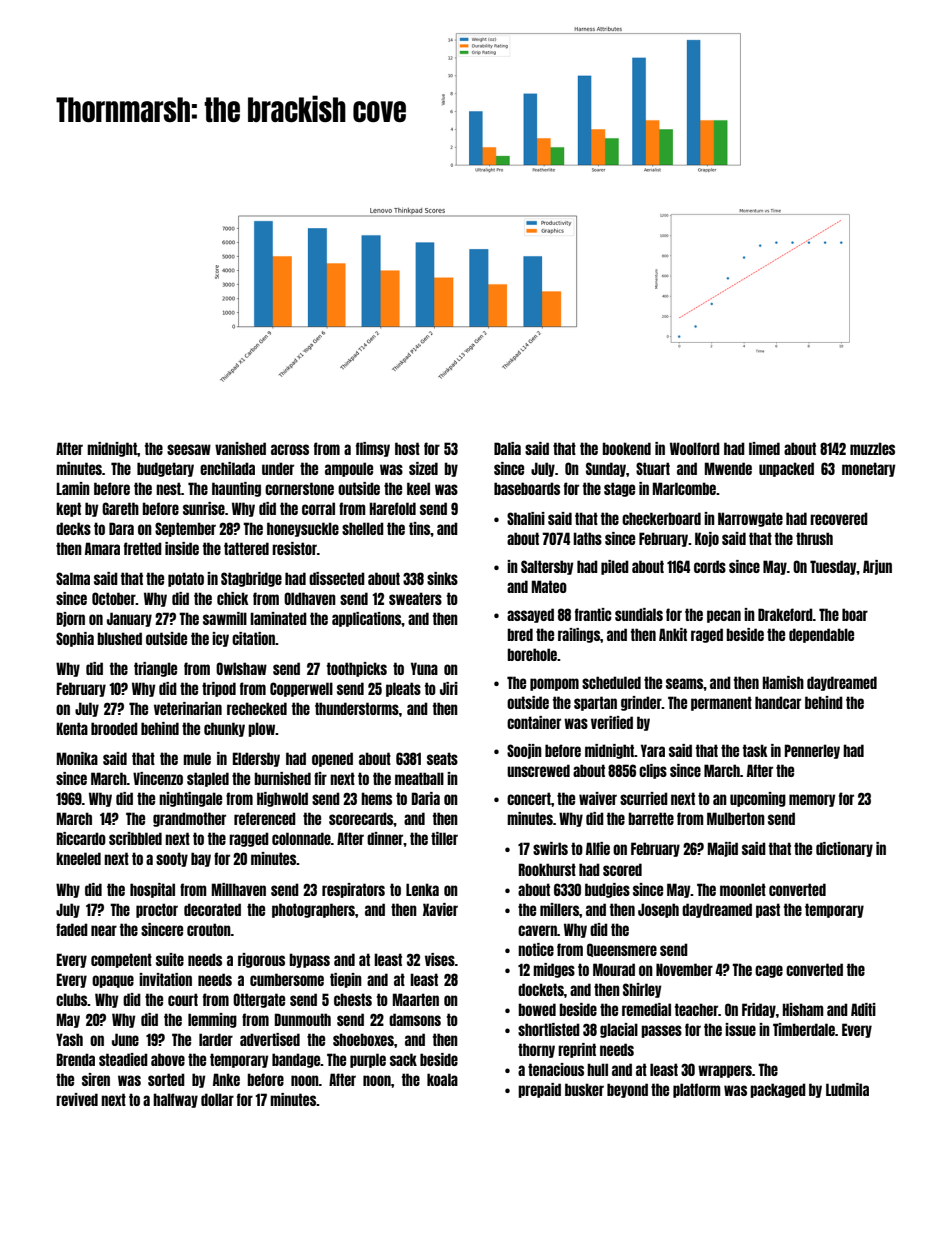 The height and width of the image is (1233, 952). What do you see at coordinates (764, 448) in the image?
I see `limed` at bounding box center [764, 448].
